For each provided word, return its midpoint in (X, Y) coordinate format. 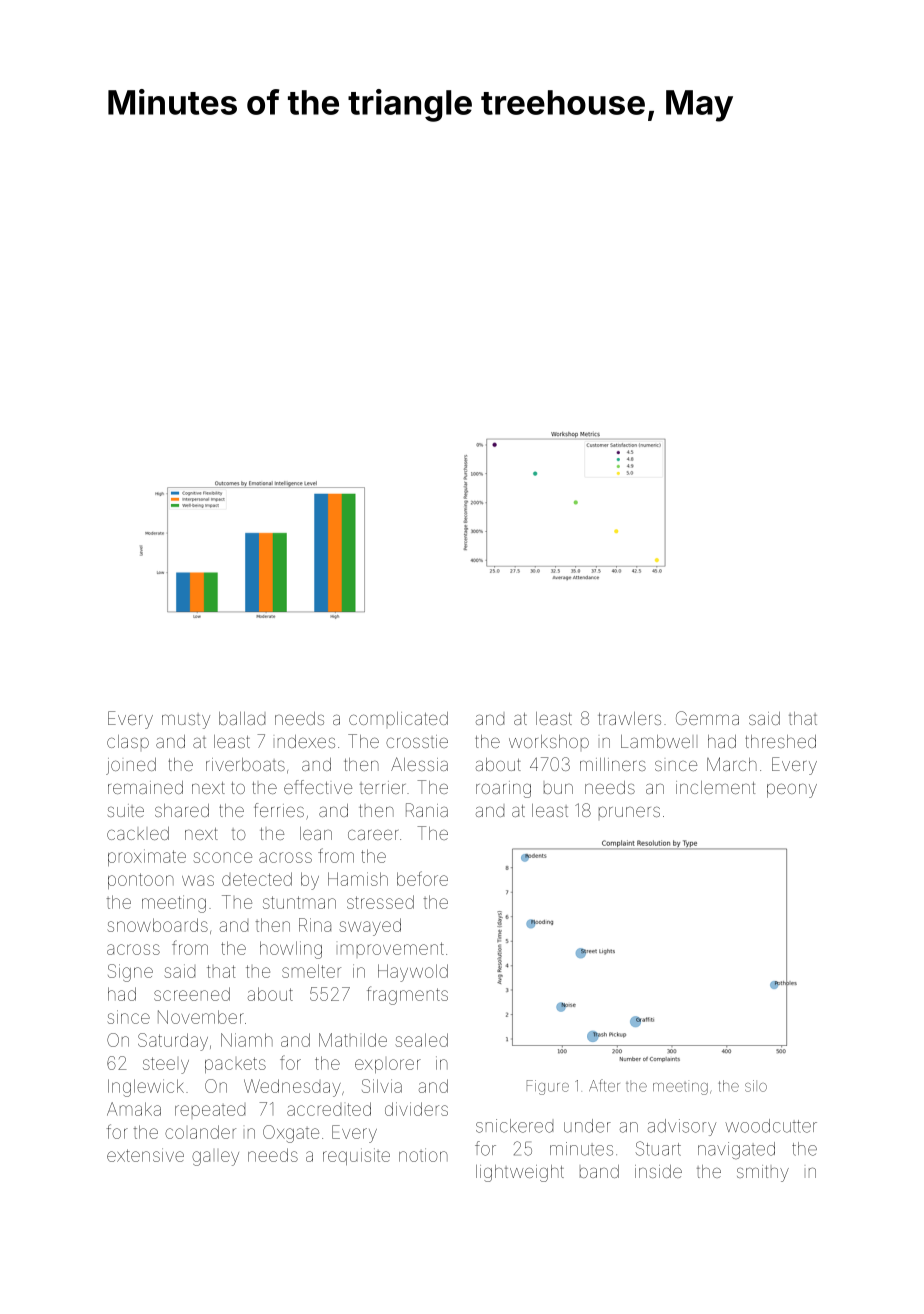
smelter (311, 971)
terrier (382, 787)
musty (186, 721)
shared (182, 810)
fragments (407, 995)
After (604, 1085)
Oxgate (291, 1134)
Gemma (707, 718)
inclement (715, 787)
